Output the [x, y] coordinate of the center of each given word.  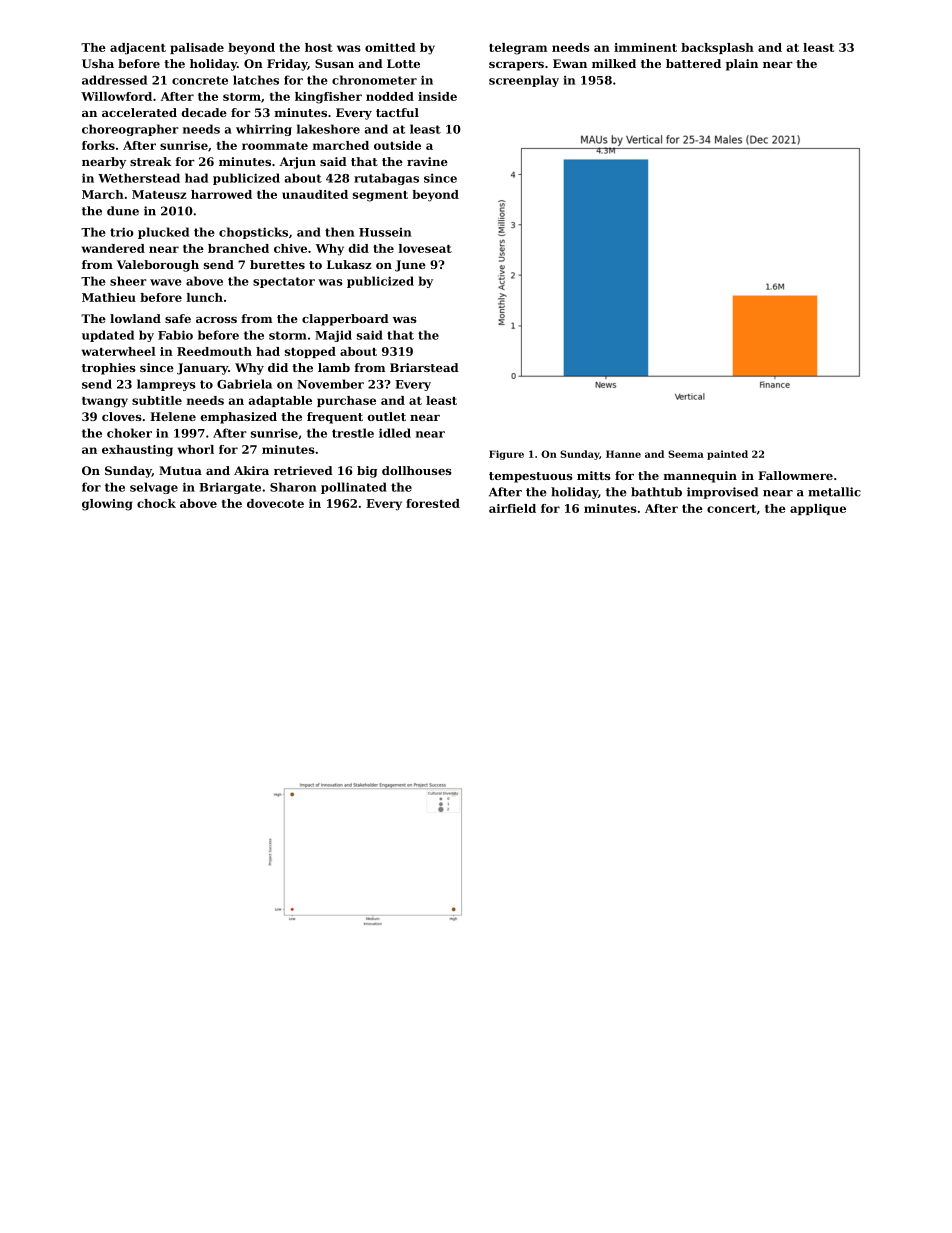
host [319, 47]
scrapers [516, 66]
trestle [353, 433]
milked [614, 63]
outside [397, 145]
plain [742, 65]
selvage [154, 488]
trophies [109, 369]
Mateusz [159, 194]
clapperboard [345, 320]
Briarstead [424, 367]
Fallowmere [795, 475]
